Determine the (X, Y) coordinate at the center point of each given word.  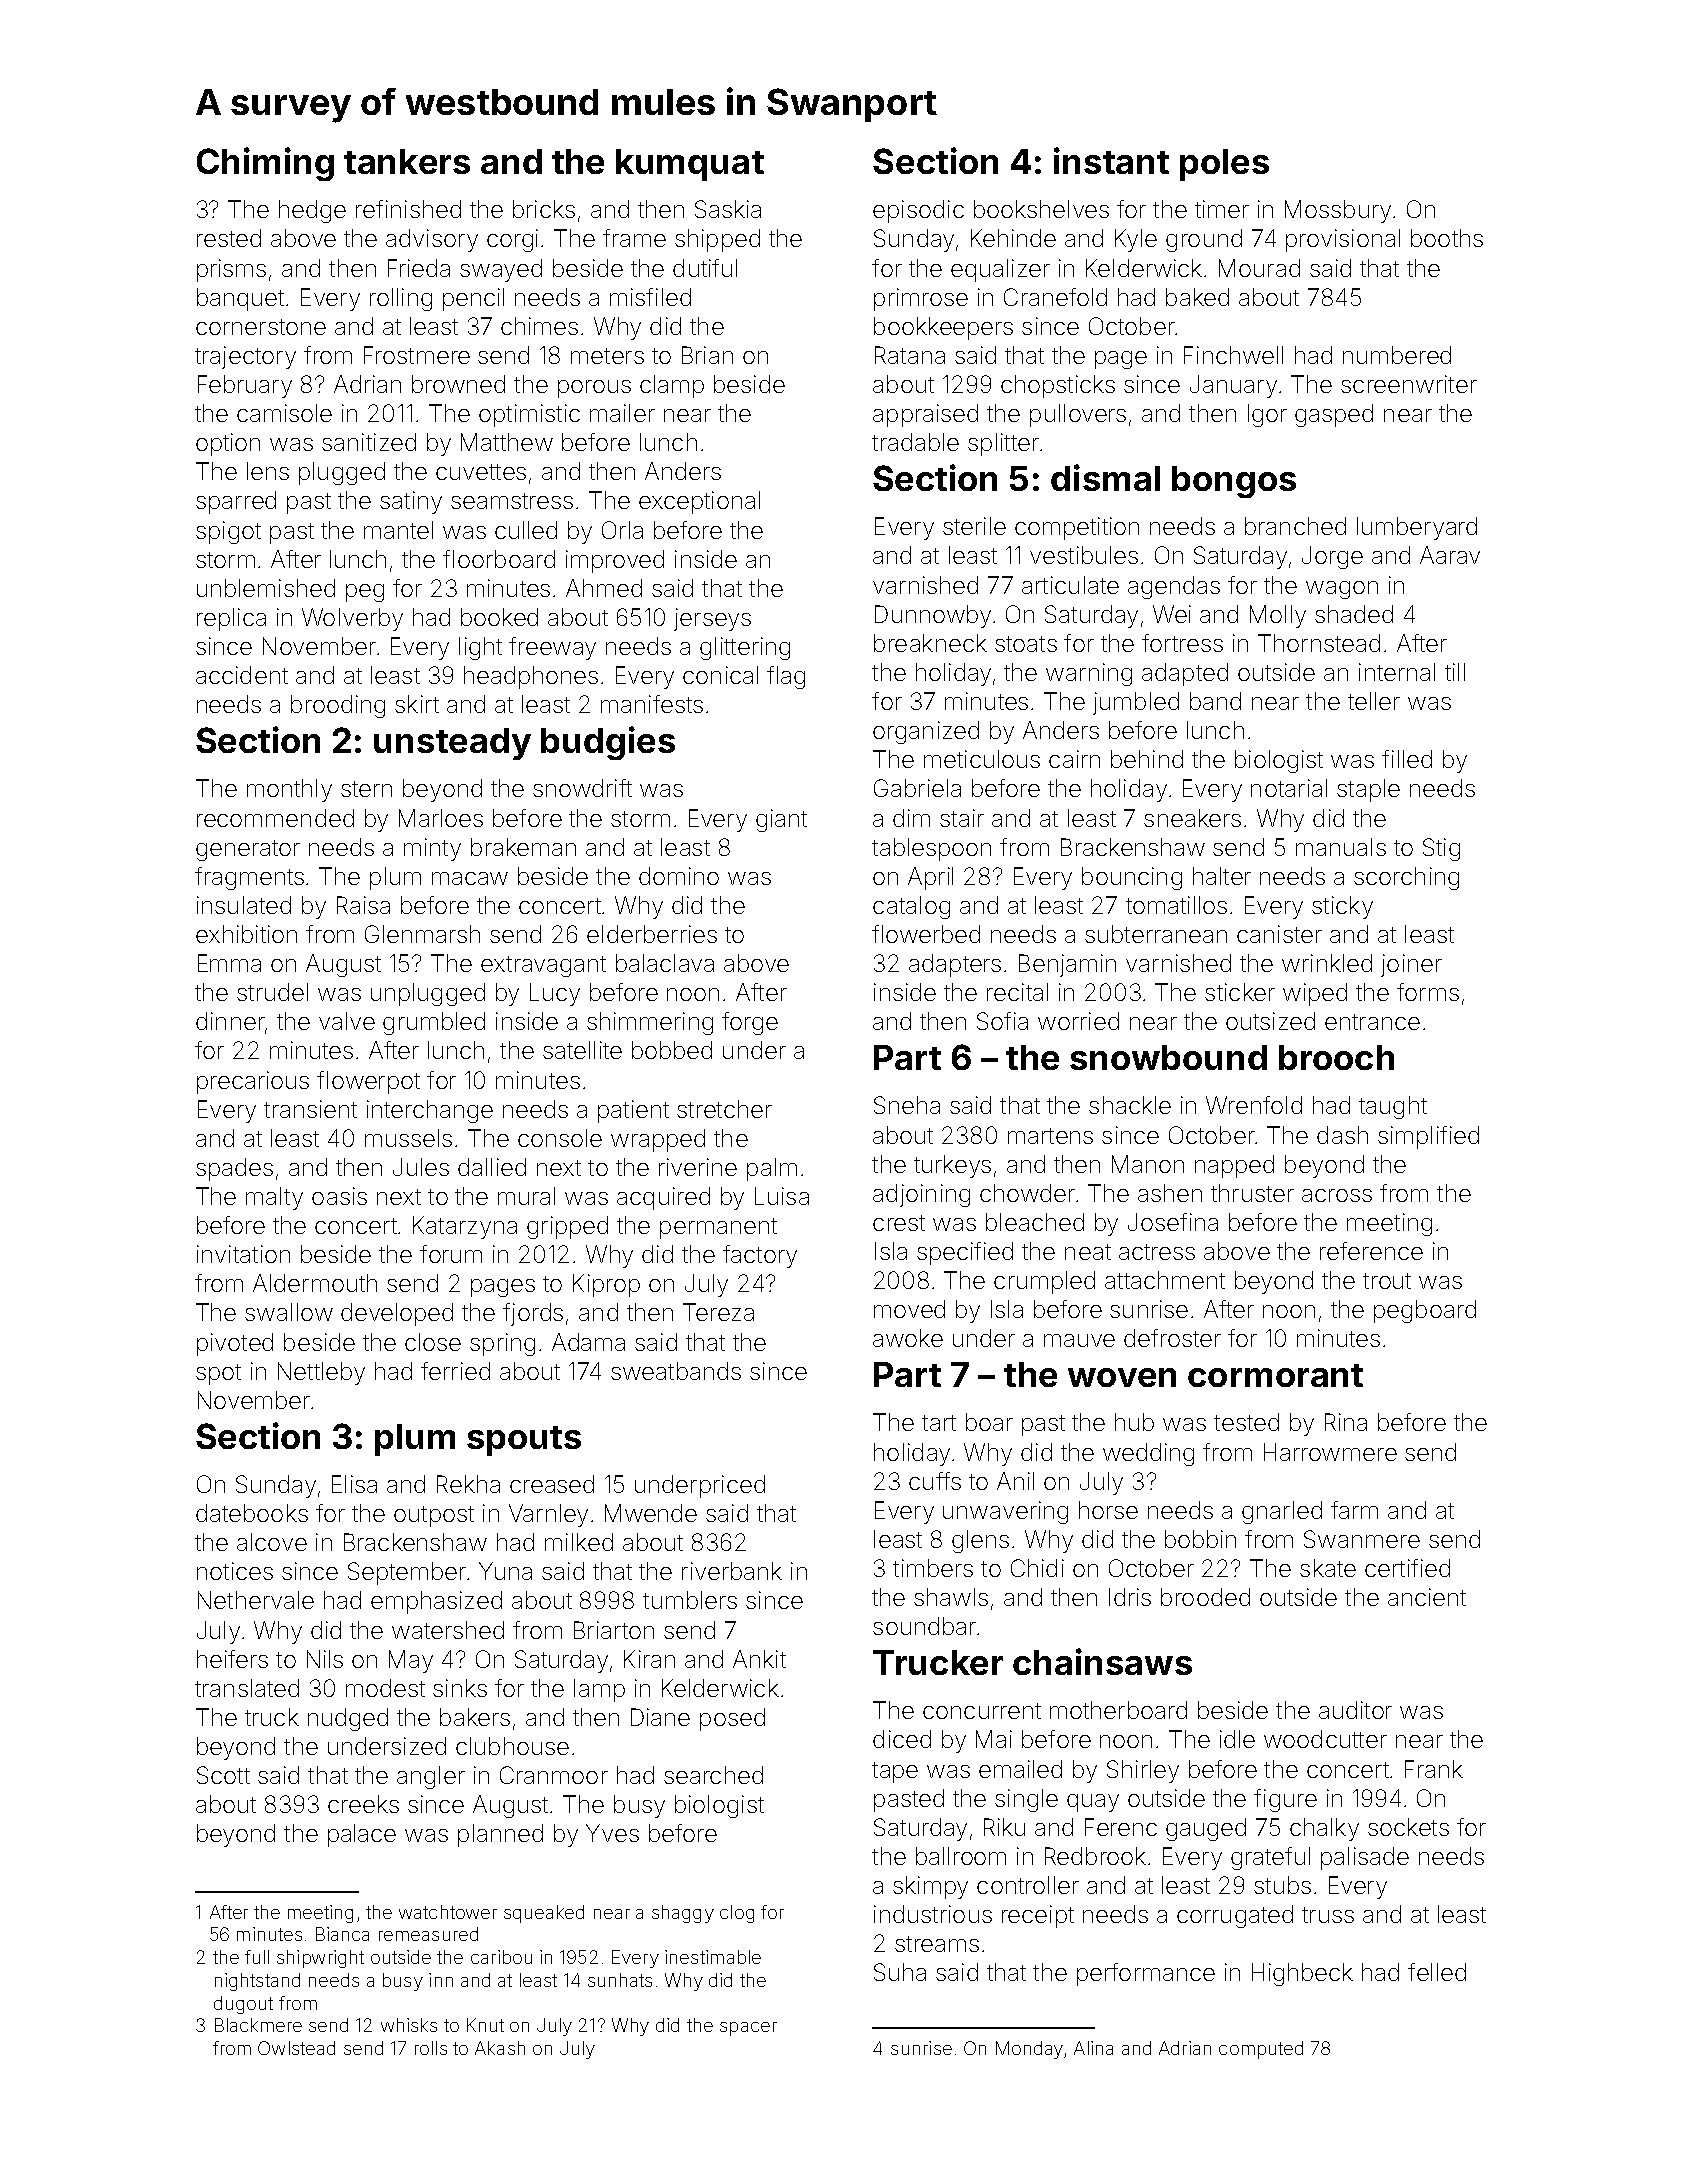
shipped (717, 240)
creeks (363, 1804)
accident (242, 675)
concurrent (982, 1711)
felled (1437, 1972)
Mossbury (1338, 211)
